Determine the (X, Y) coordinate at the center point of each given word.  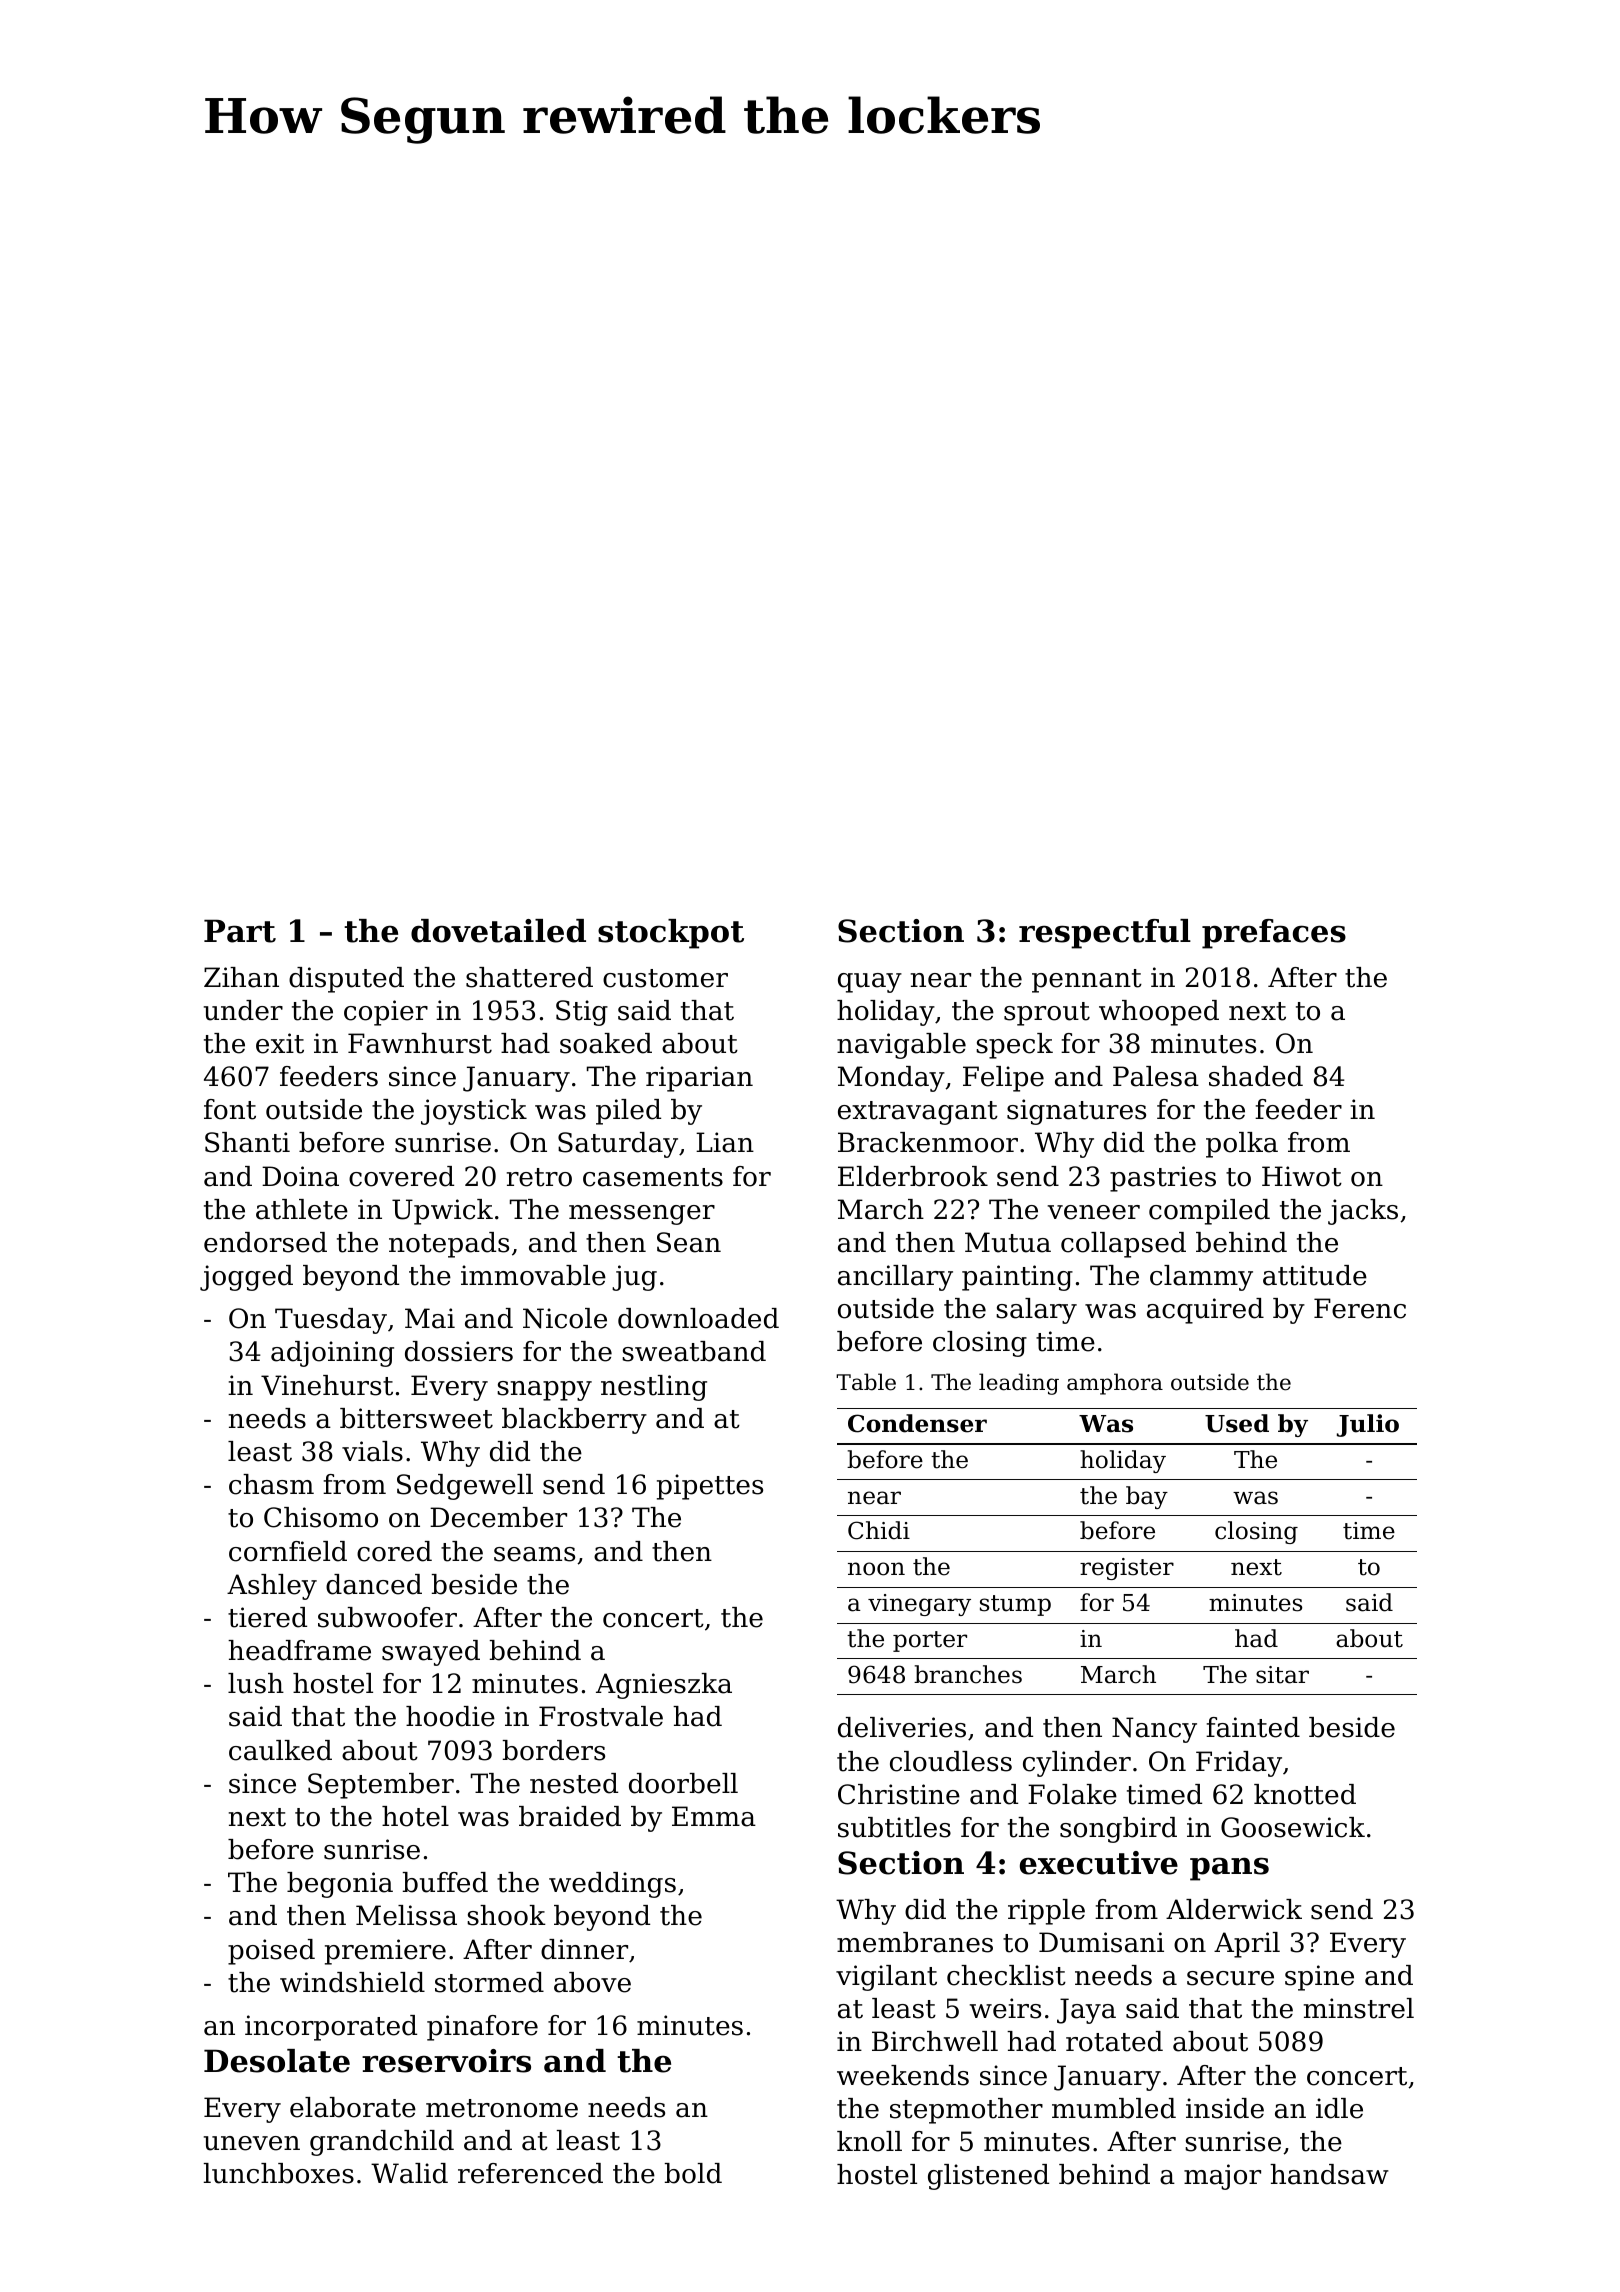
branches (968, 1674)
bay (1147, 1497)
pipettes (710, 1487)
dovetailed (498, 931)
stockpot (671, 934)
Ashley (272, 1587)
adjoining (332, 1354)
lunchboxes (279, 2173)
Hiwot (1302, 1176)
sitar (1282, 1675)
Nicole (565, 1318)
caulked (280, 1750)
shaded (1256, 1076)
